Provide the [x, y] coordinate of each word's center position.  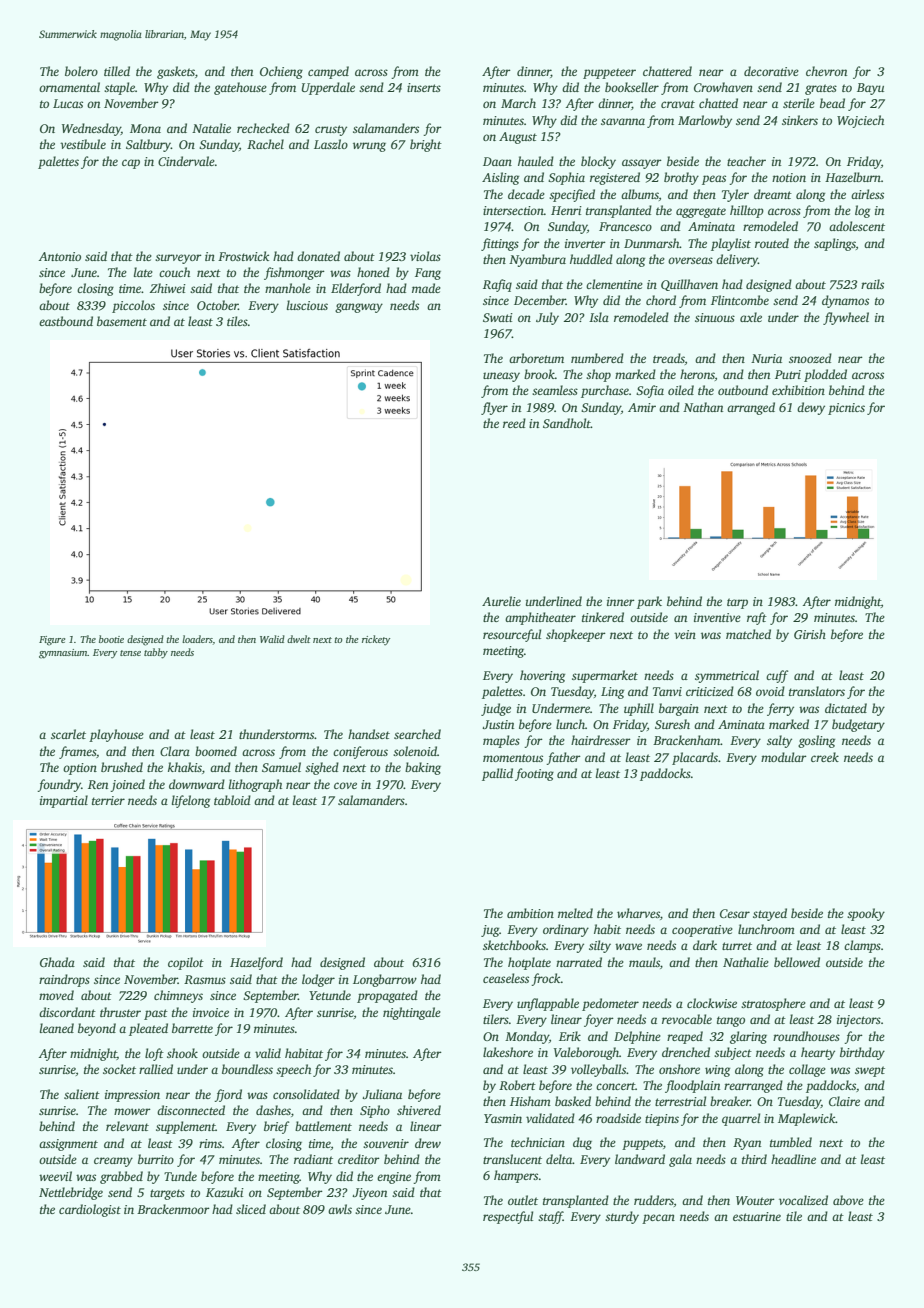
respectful [508, 1217]
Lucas [68, 103]
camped [328, 72]
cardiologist [90, 1210]
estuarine [757, 1216]
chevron [826, 71]
